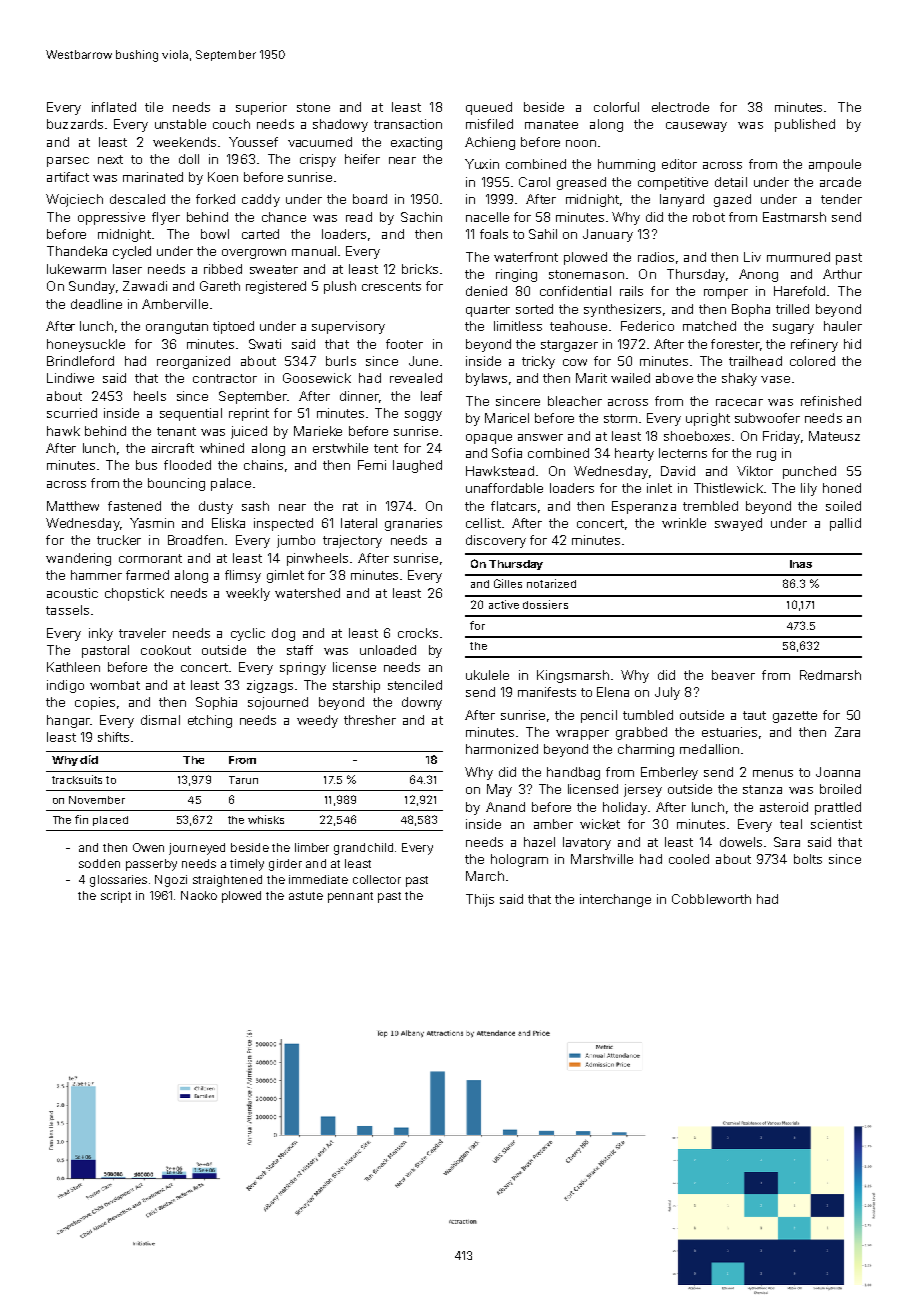 The image size is (908, 1316). I want to click on hid, so click(852, 344).
